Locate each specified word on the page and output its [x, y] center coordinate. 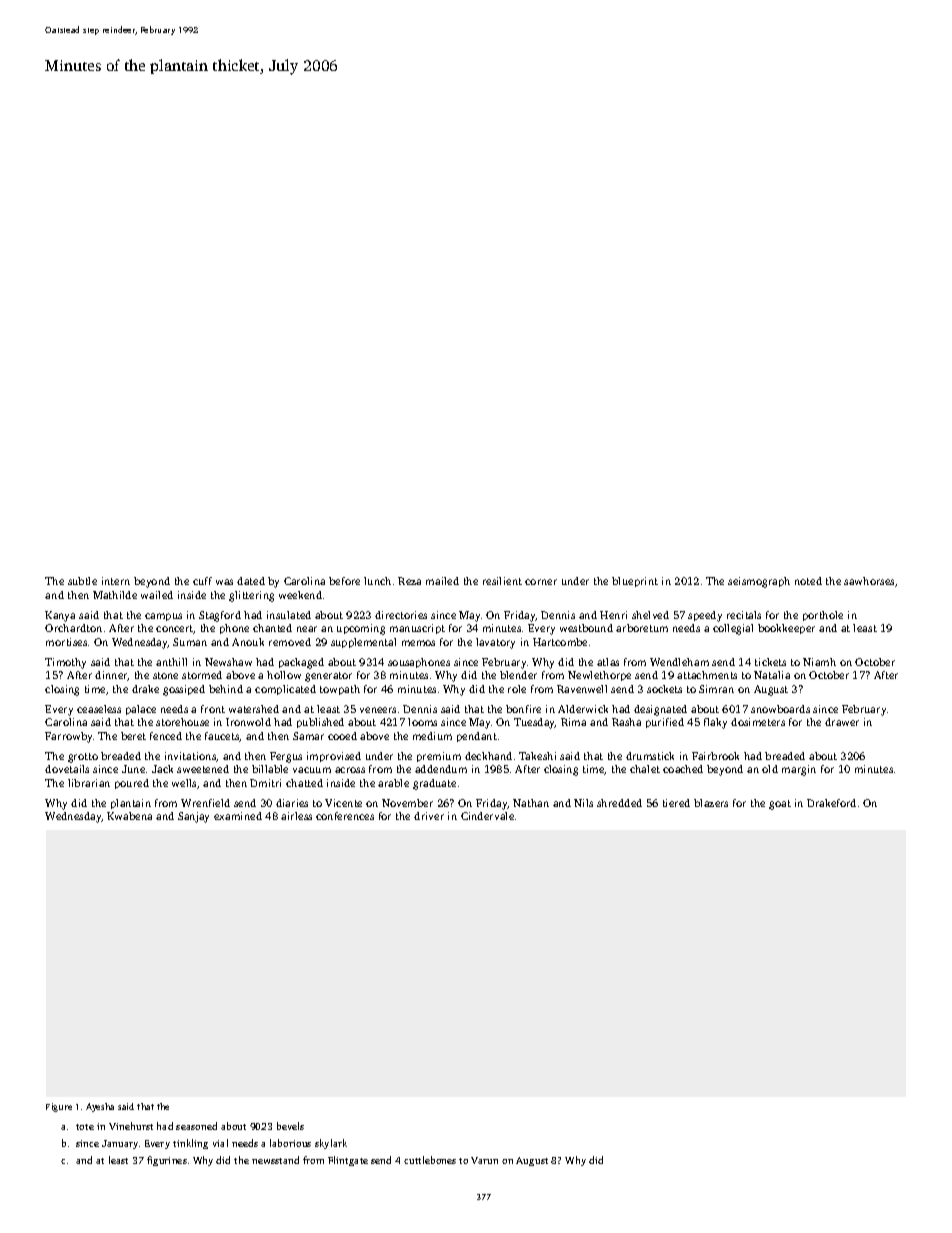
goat [780, 805]
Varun [484, 1160]
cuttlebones [430, 1160]
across [350, 770]
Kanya [60, 616]
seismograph [759, 582]
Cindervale [487, 816]
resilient [502, 581]
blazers [711, 803]
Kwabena [129, 816]
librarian [89, 783]
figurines [167, 1161]
